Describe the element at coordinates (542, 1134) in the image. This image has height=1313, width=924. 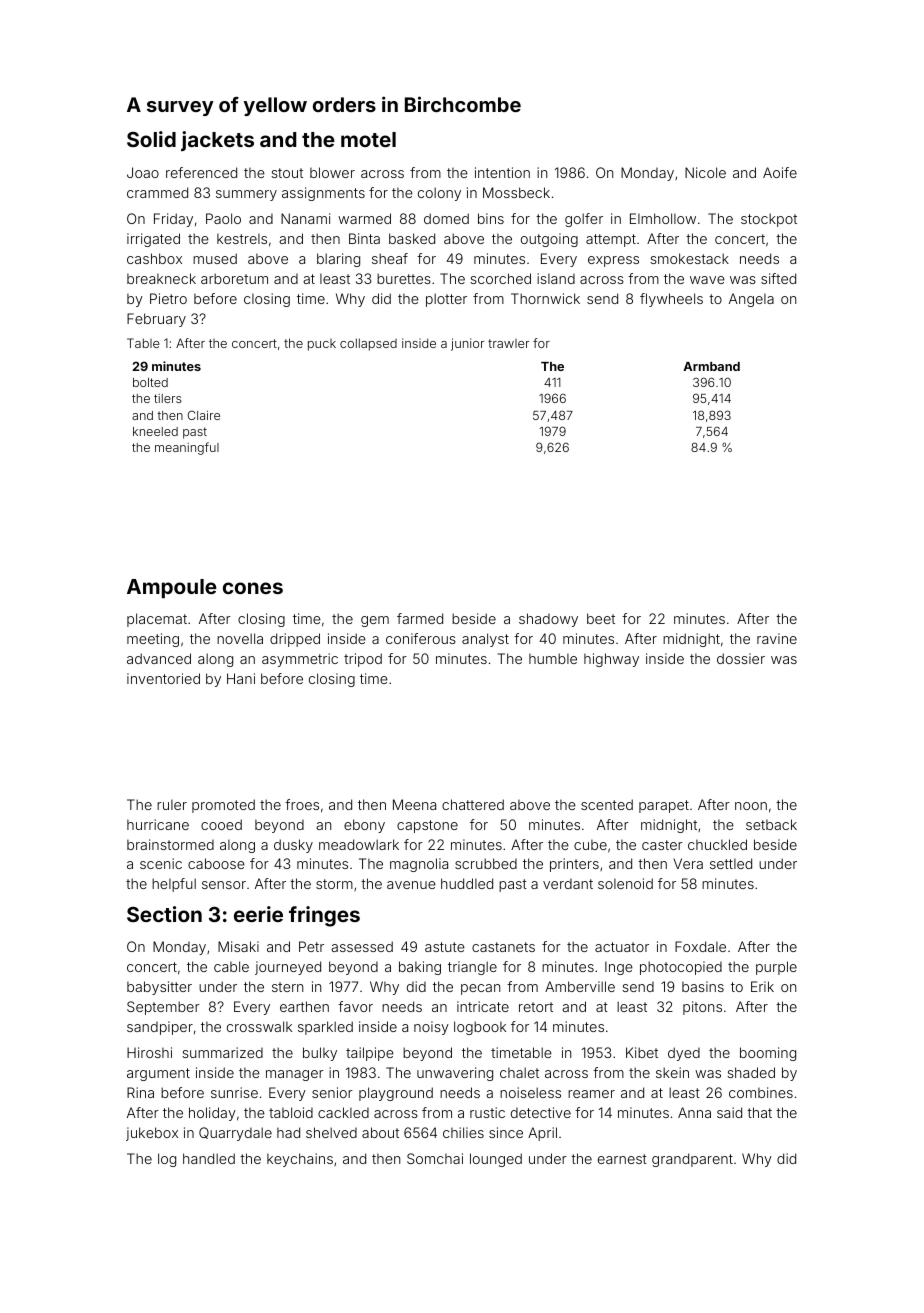
I see `April` at that location.
